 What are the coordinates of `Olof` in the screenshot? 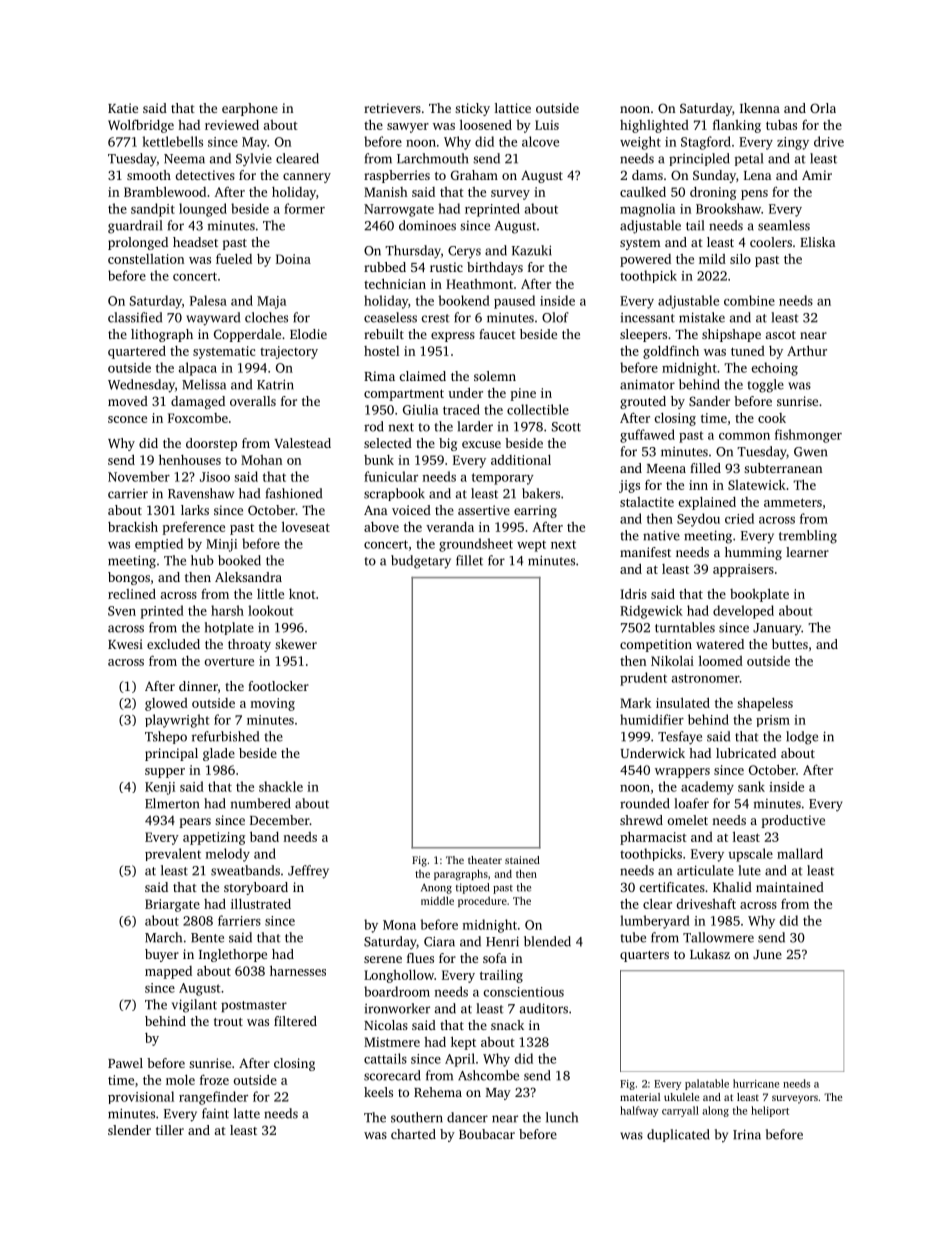 It's located at (555, 317).
